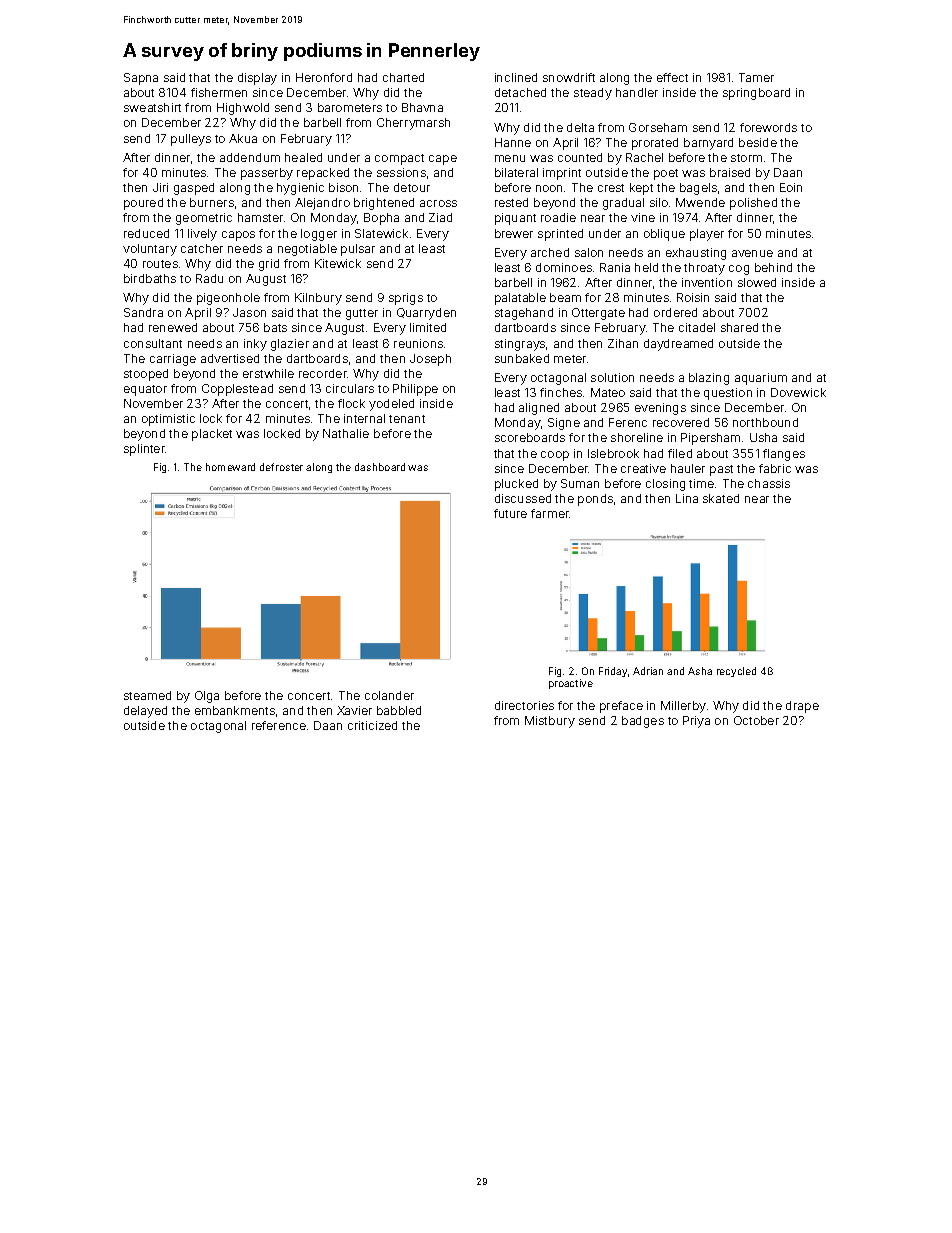 This document has height=1233, width=952. I want to click on criticized, so click(372, 725).
